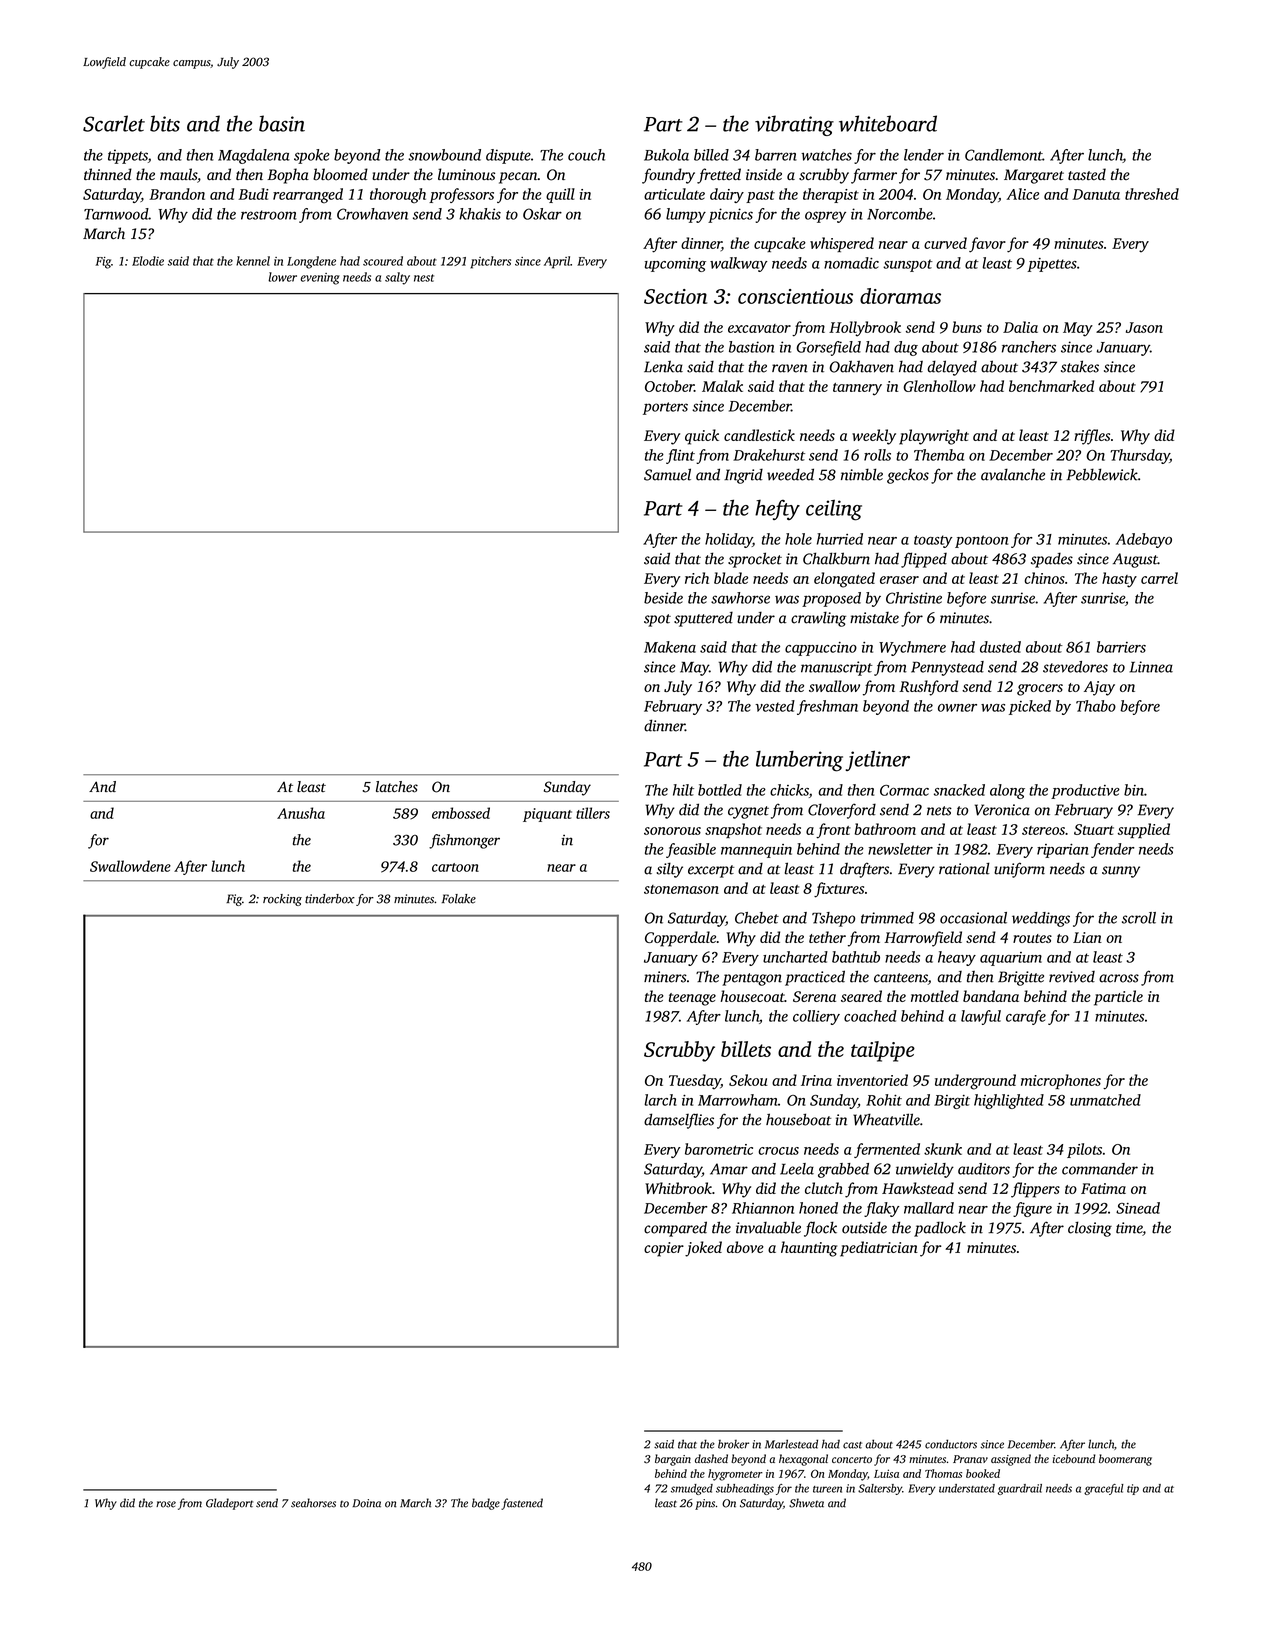 This screenshot has height=1634, width=1263. I want to click on whiteboard, so click(888, 123).
